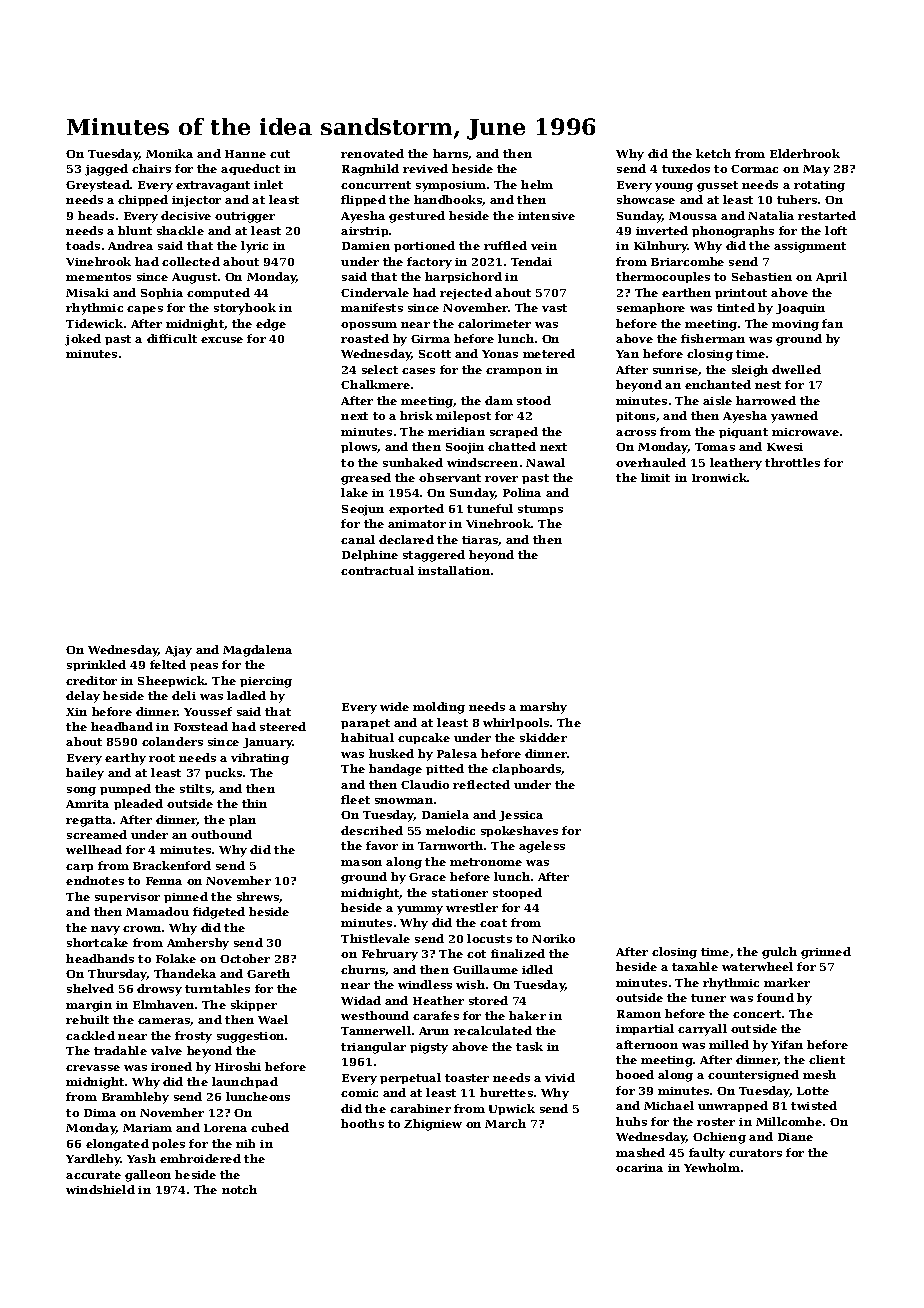 Image resolution: width=924 pixels, height=1308 pixels. I want to click on client, so click(827, 1059).
